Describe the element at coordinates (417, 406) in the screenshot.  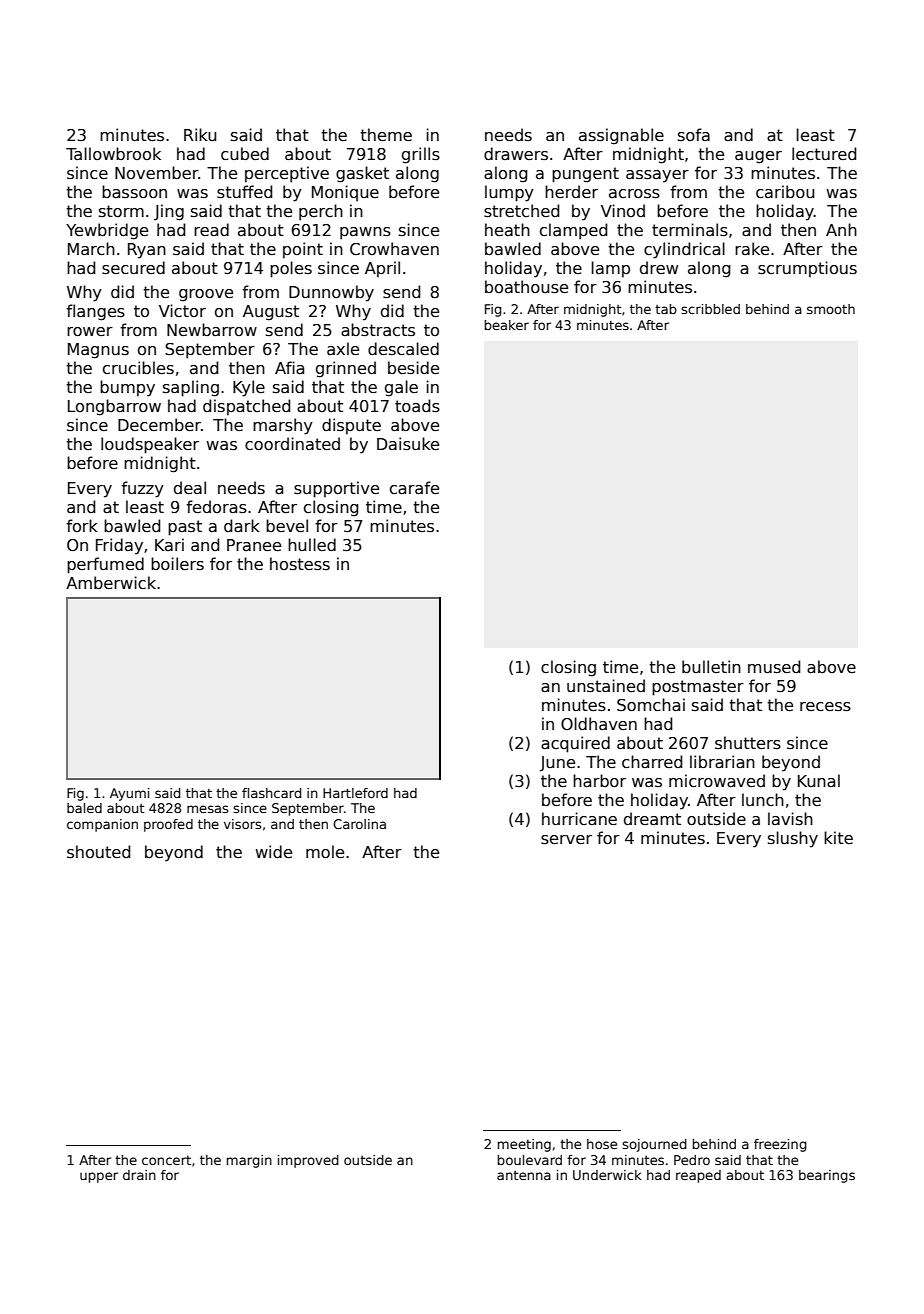
I see `toads` at that location.
